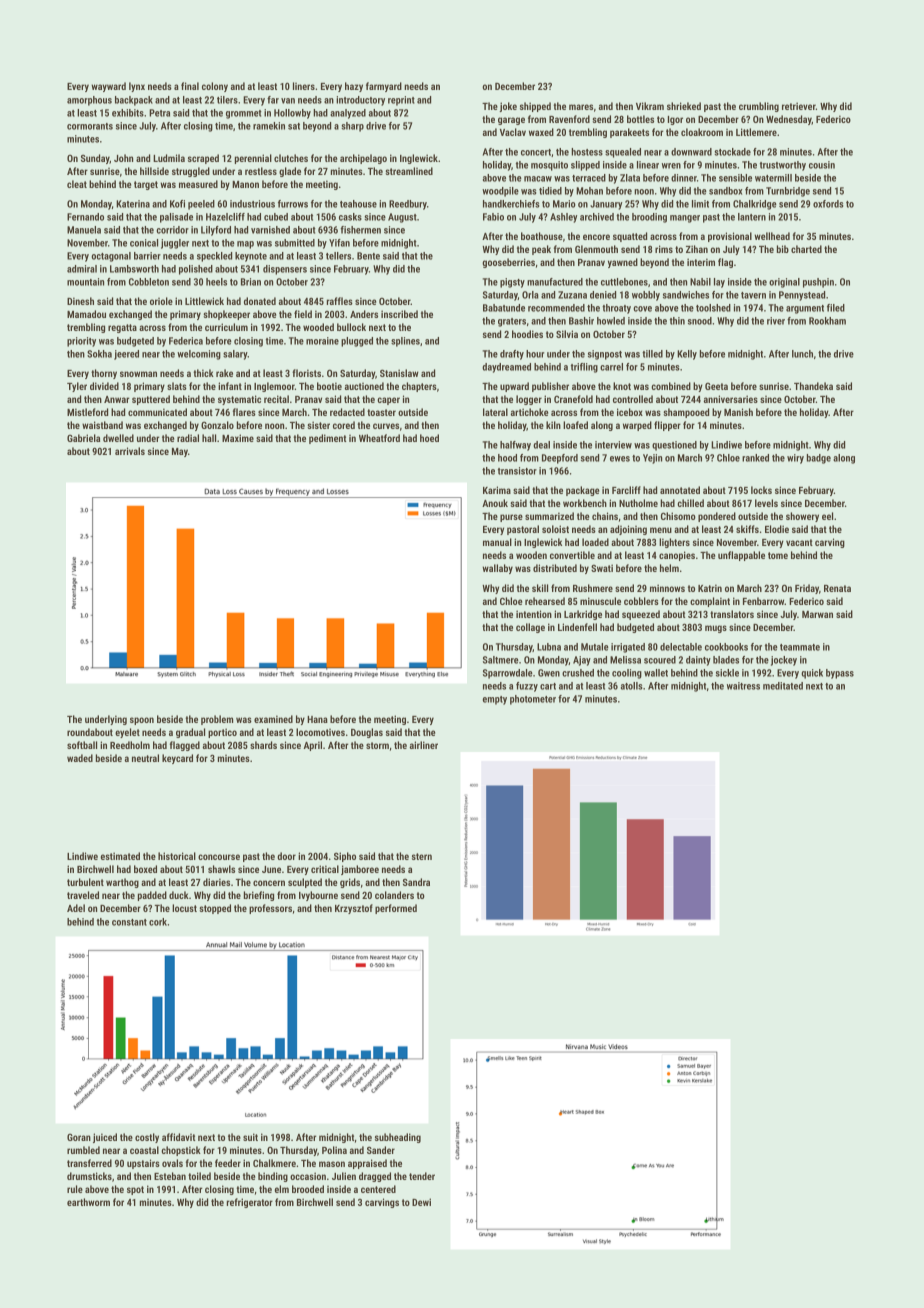  I want to click on waitress, so click(743, 686).
